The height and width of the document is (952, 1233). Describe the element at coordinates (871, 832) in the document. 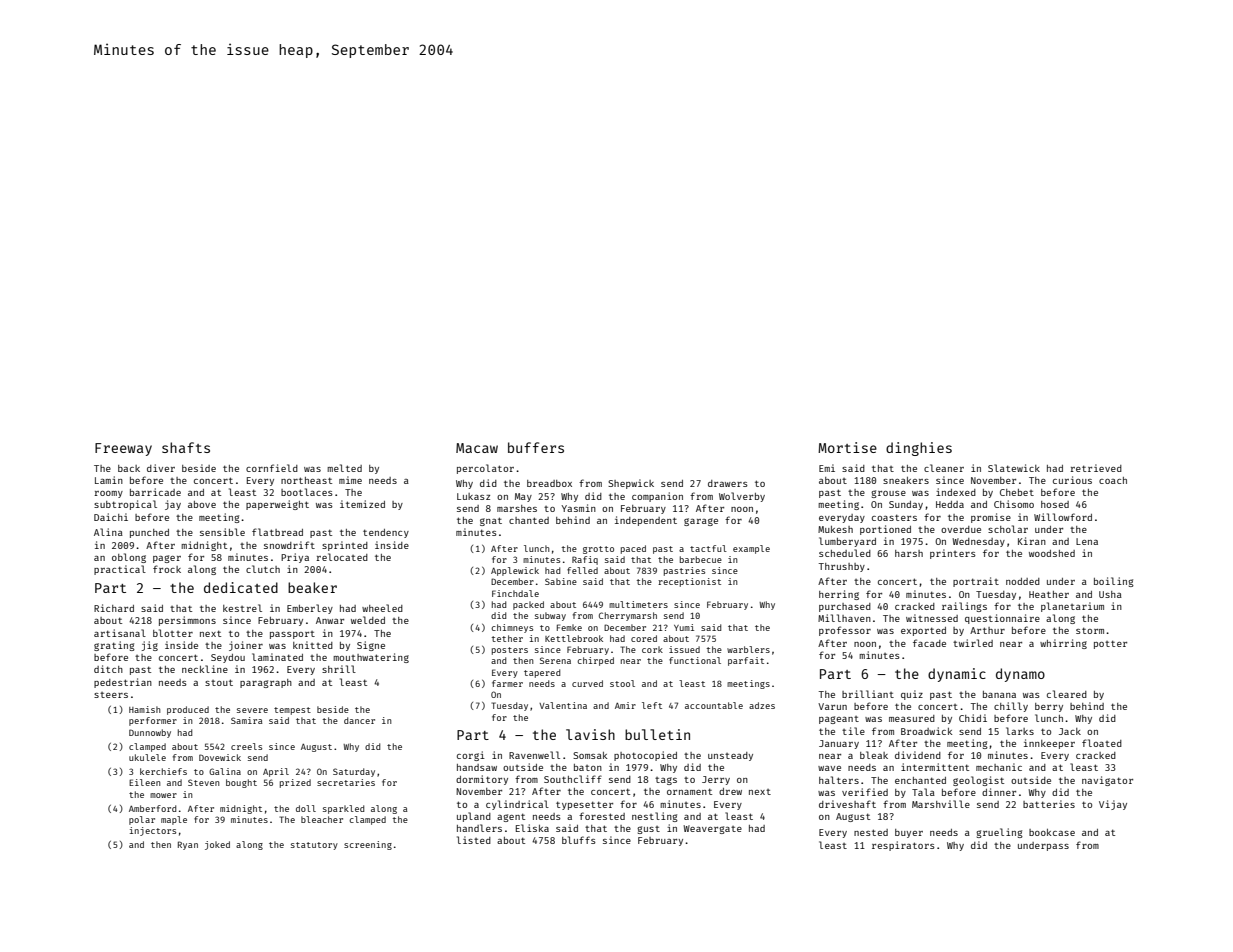

I see `nested` at that location.
